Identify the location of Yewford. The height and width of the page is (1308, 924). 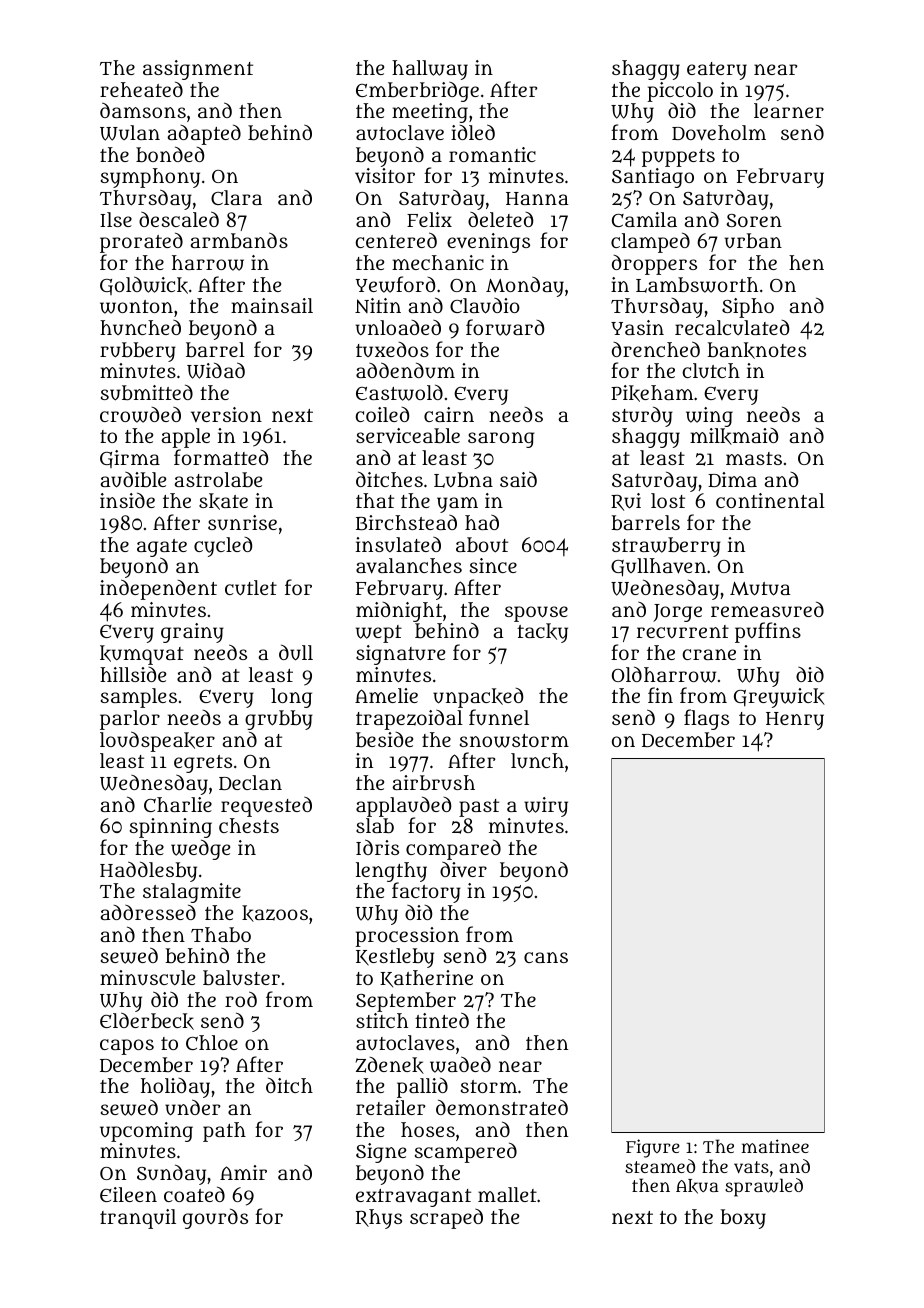
(395, 284).
